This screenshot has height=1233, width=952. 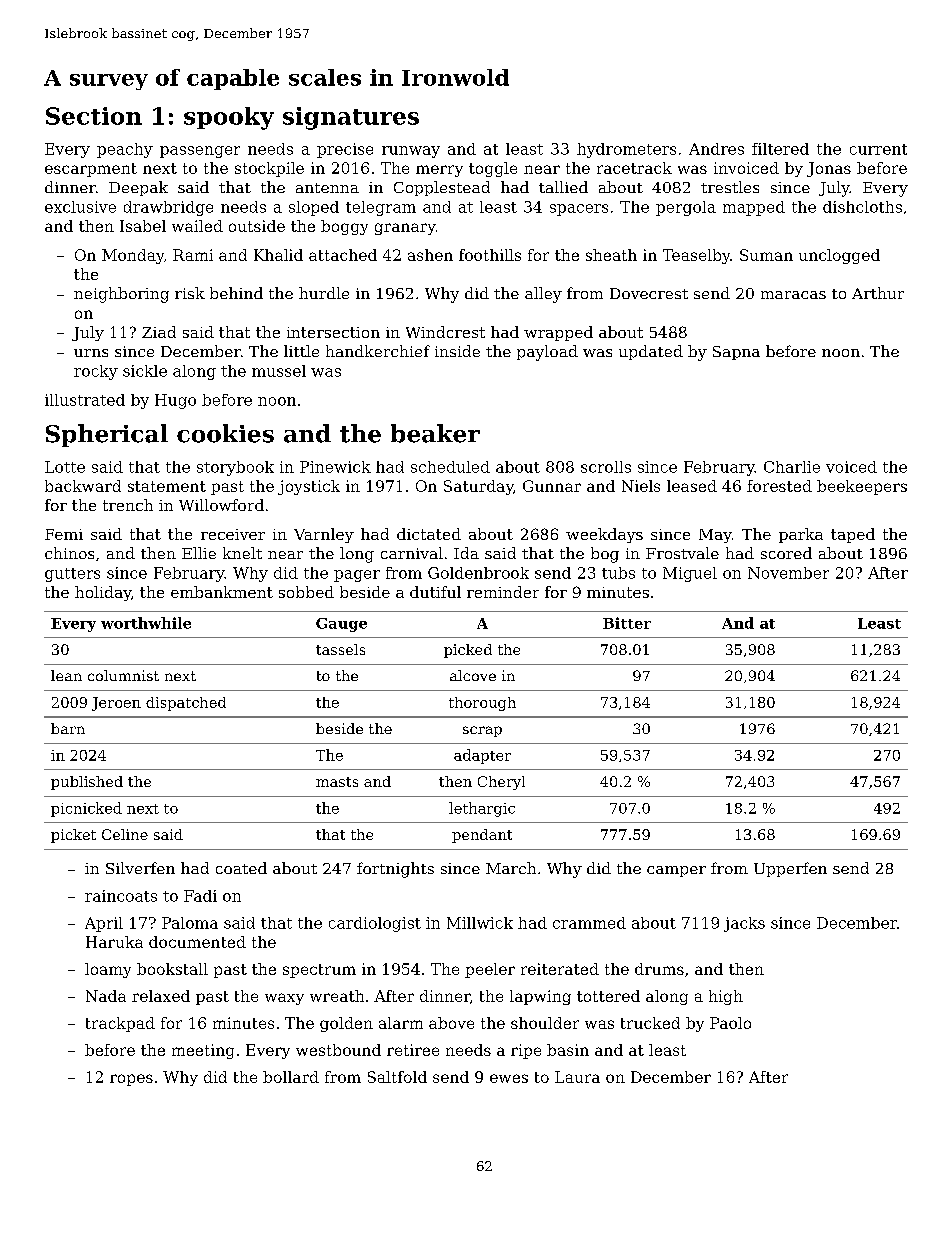 I want to click on Cheryl, so click(x=501, y=783).
